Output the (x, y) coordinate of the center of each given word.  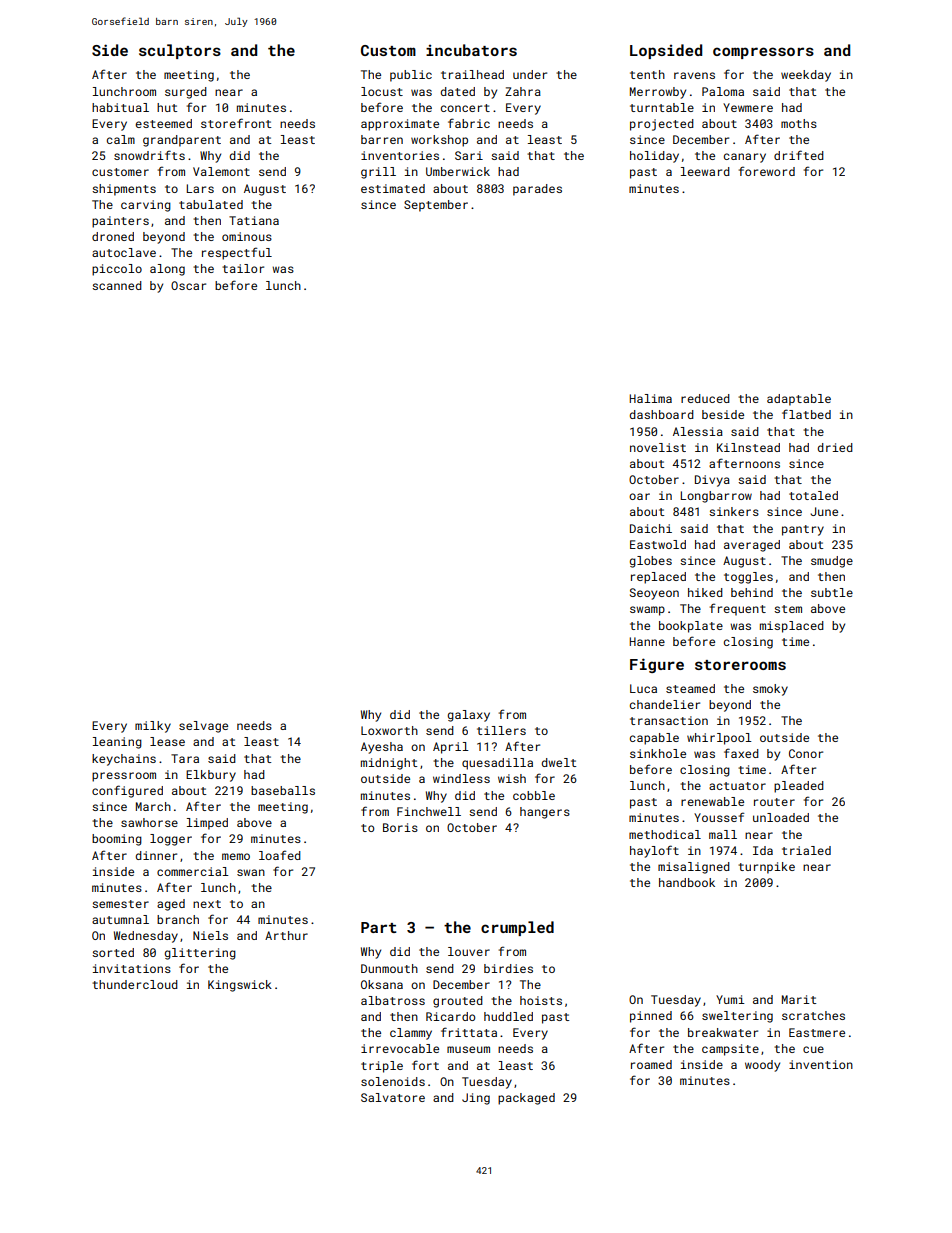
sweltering (737, 1017)
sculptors (180, 51)
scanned (117, 285)
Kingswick (240, 986)
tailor (243, 268)
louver (469, 951)
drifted (799, 155)
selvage (203, 727)
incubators (471, 50)
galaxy (469, 716)
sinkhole (658, 753)
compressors (763, 53)
